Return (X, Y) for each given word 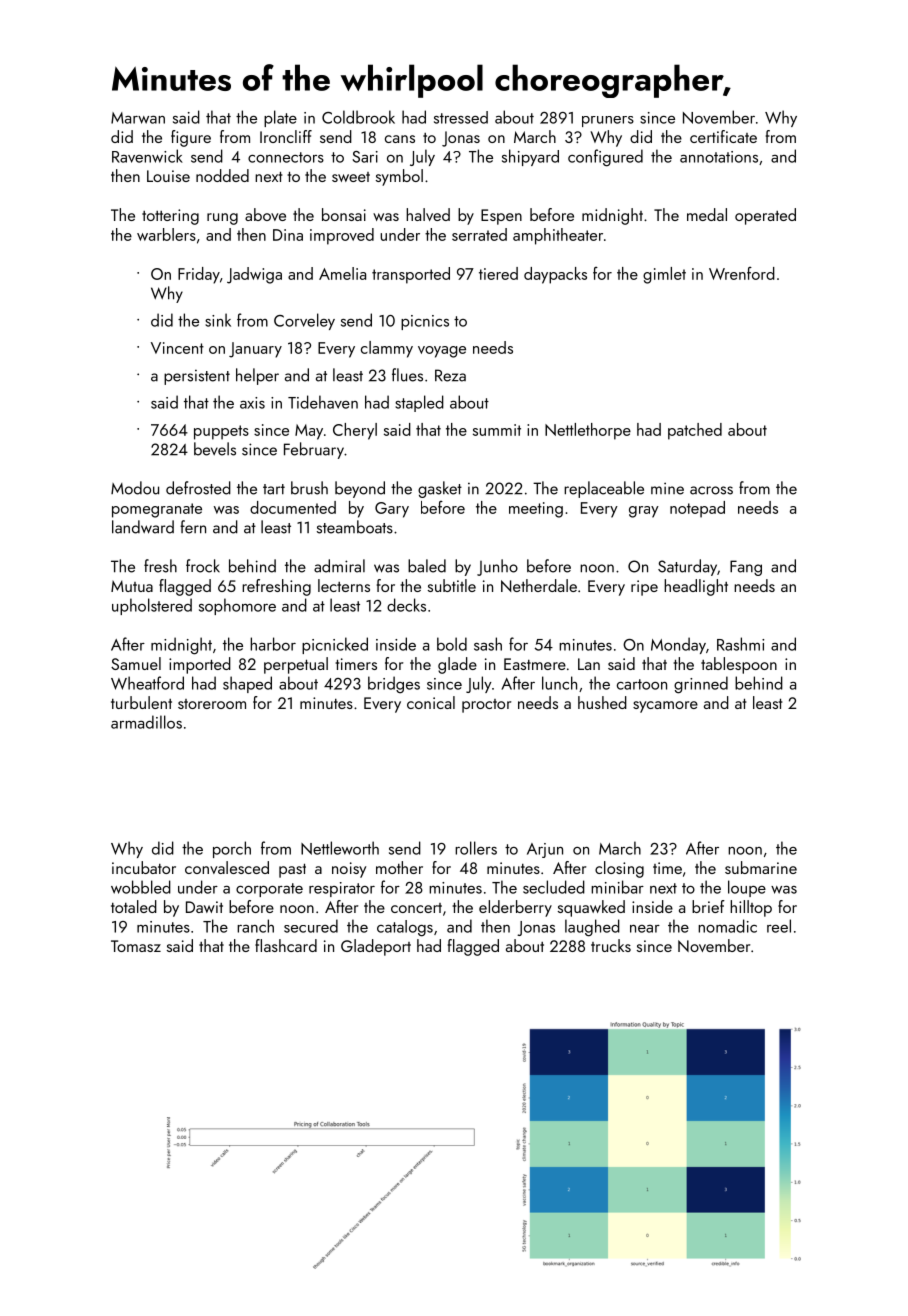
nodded (222, 175)
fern (193, 527)
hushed (602, 702)
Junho (497, 567)
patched (695, 431)
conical (431, 702)
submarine (761, 867)
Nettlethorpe (588, 431)
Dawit (204, 907)
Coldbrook (358, 117)
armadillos (146, 722)
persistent (197, 377)
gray (644, 512)
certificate (723, 136)
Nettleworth (340, 848)
